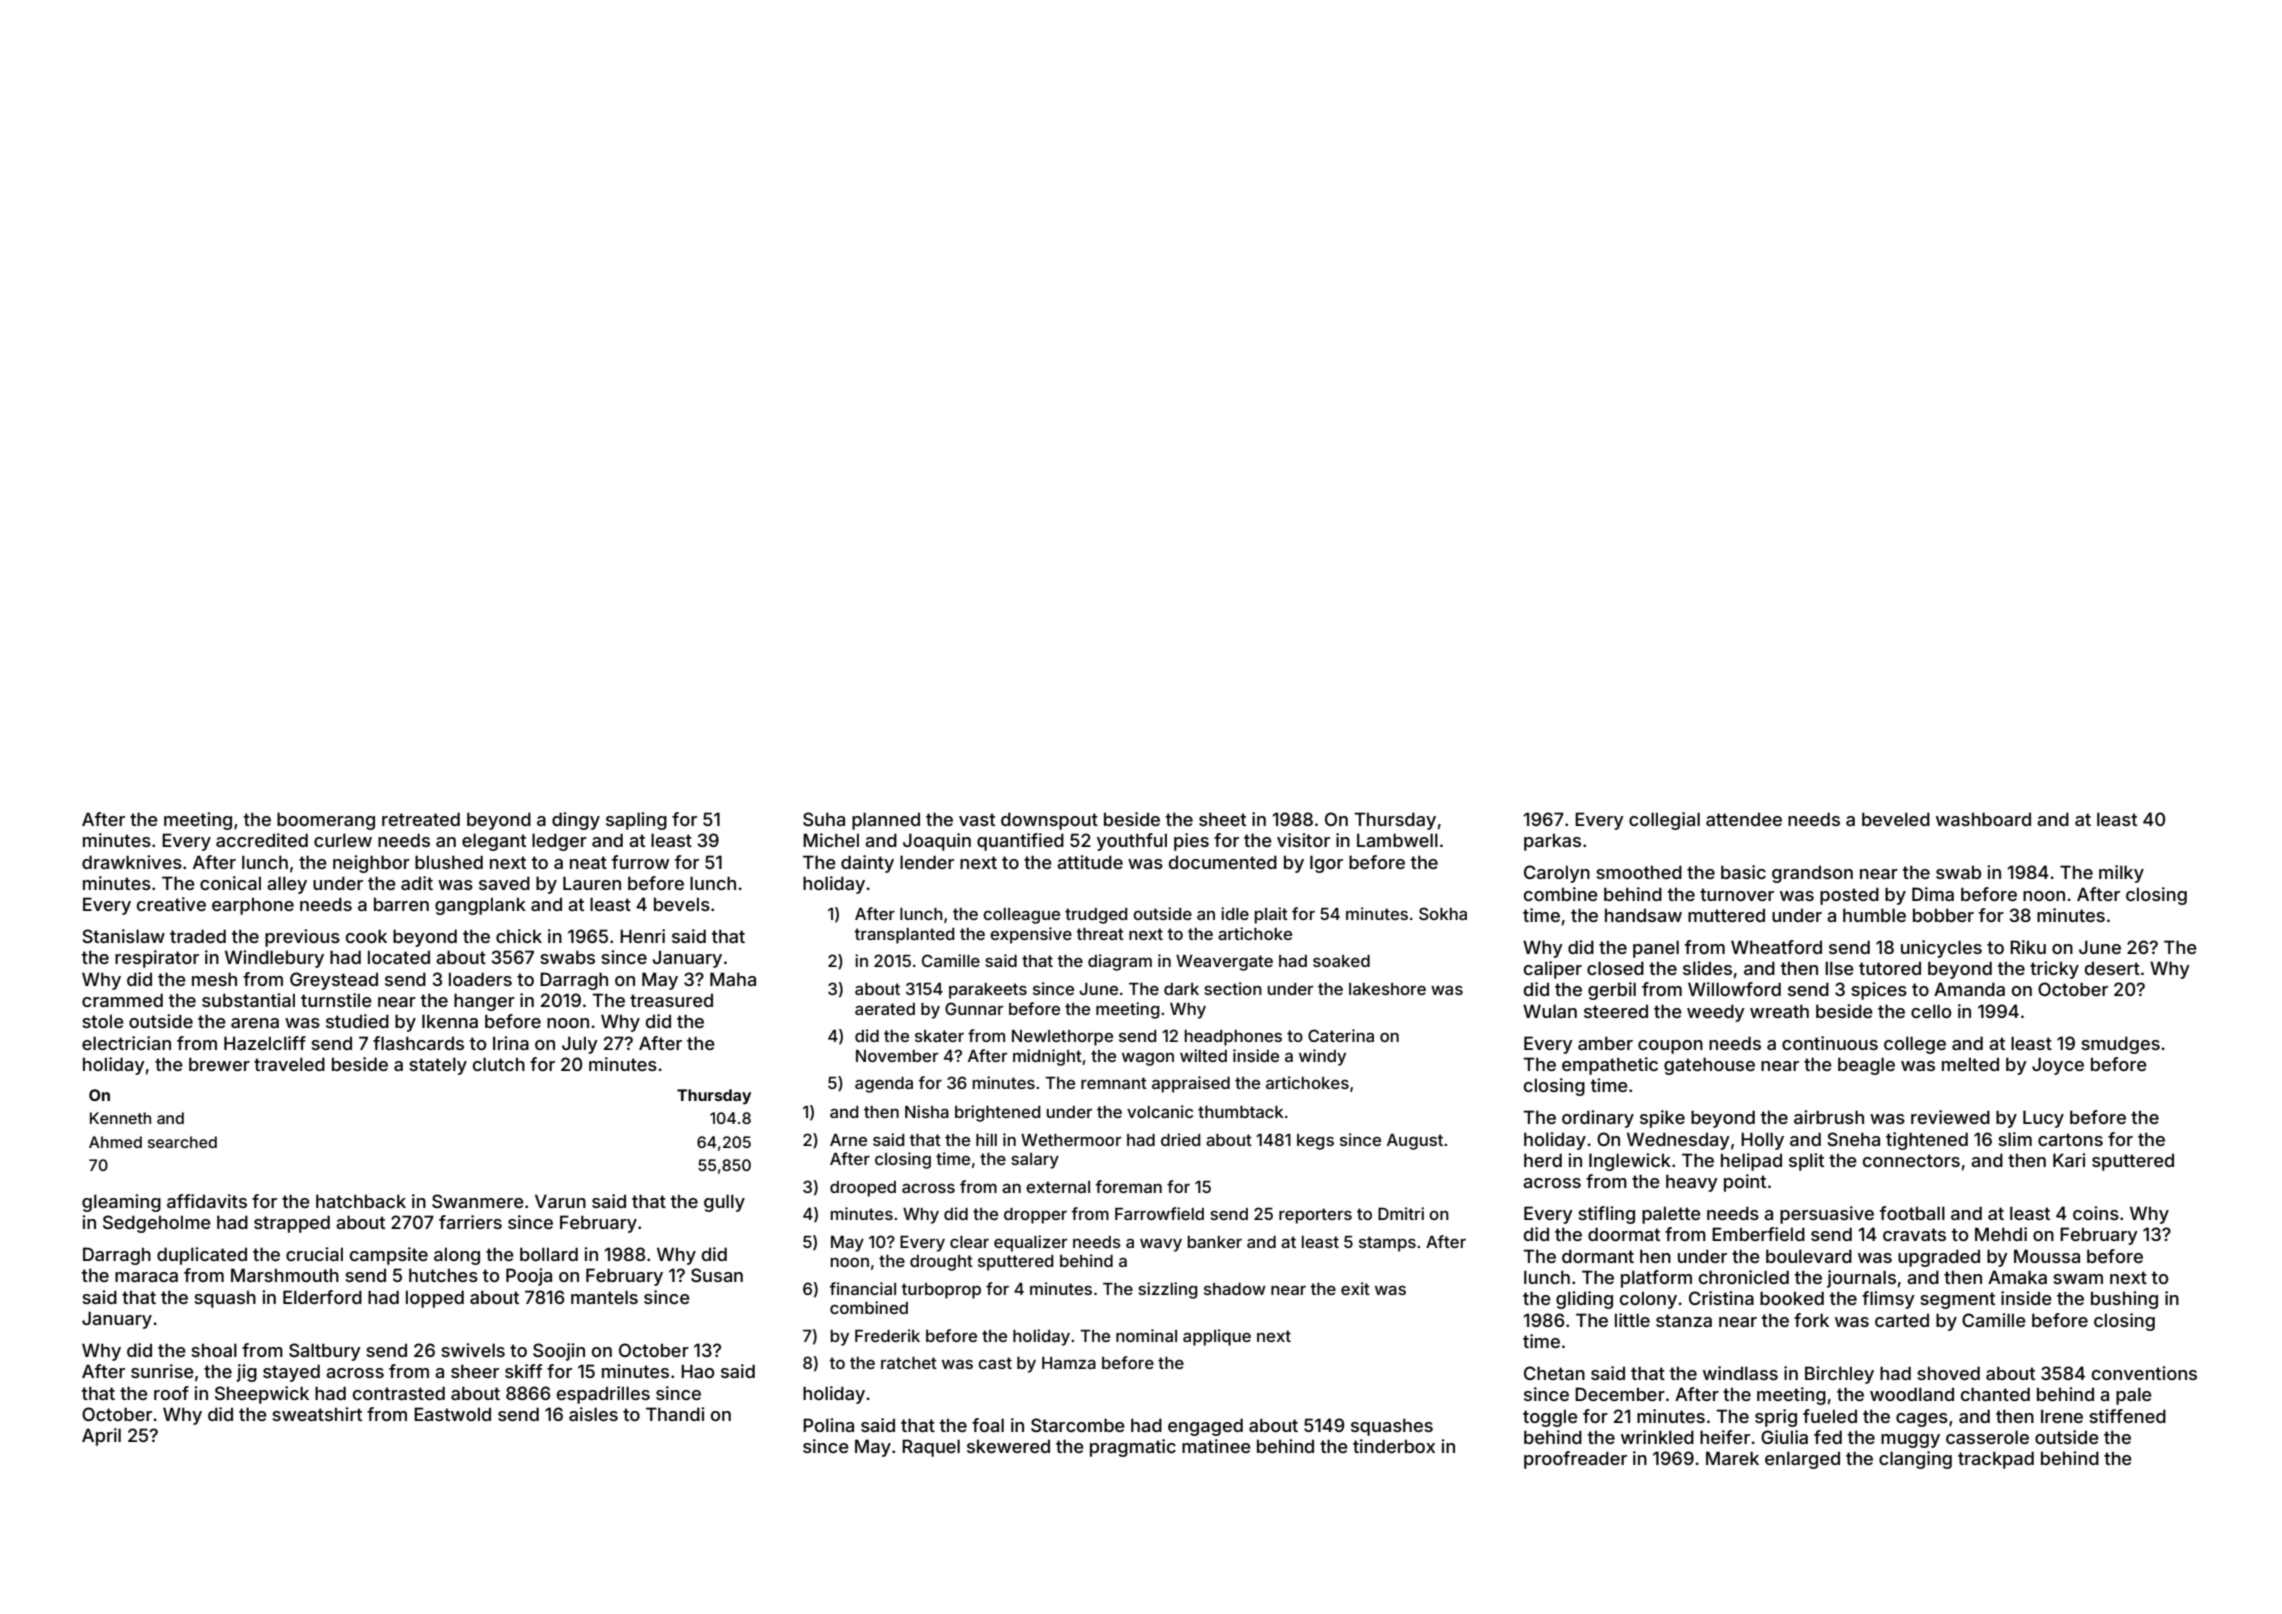 Image resolution: width=2282 pixels, height=1614 pixels. I want to click on platform, so click(1656, 1279).
